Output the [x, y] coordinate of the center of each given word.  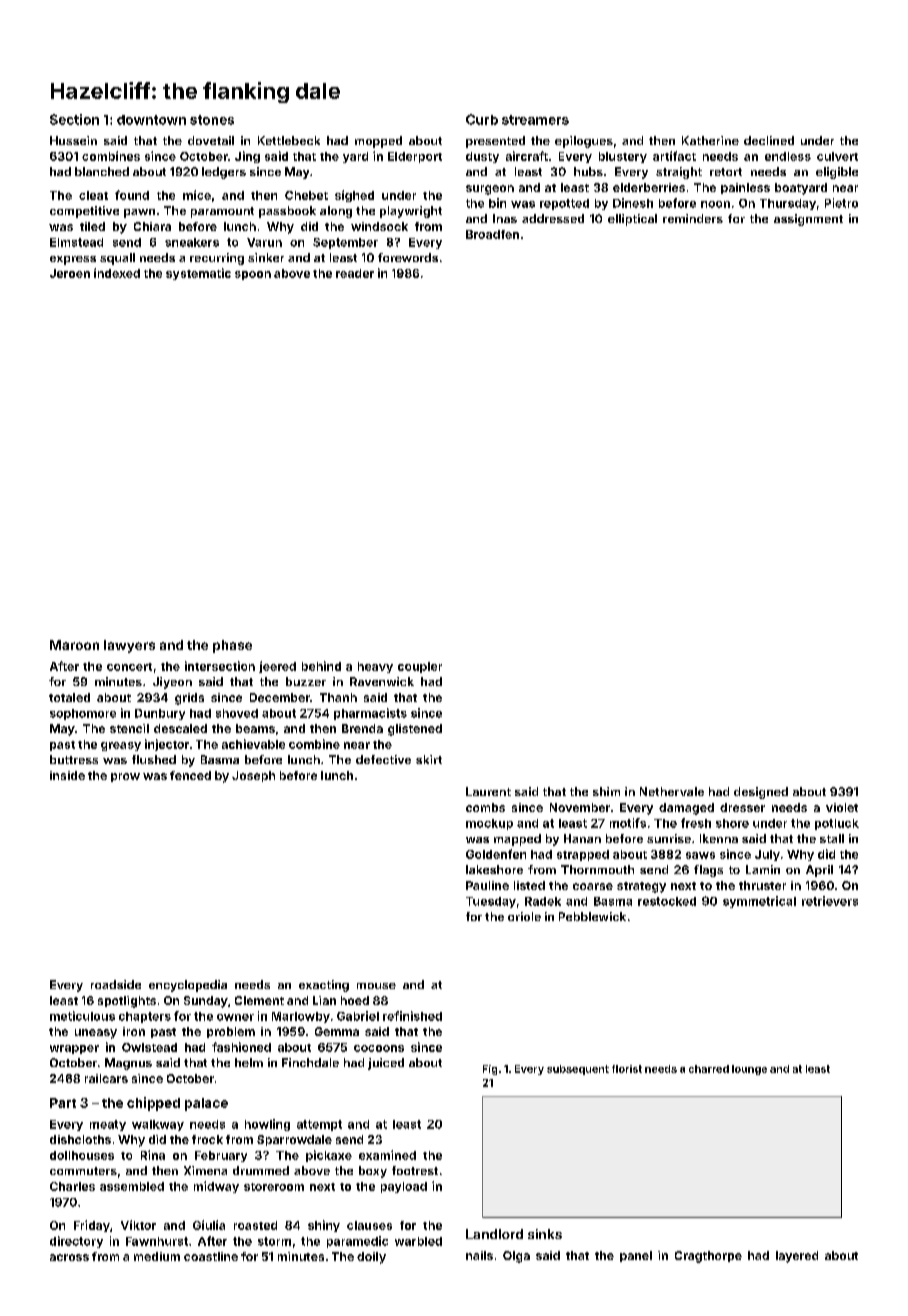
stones [212, 120]
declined [769, 140]
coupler [420, 667]
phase [232, 646]
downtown [151, 120]
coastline [211, 1256]
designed [761, 793]
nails [479, 1255]
